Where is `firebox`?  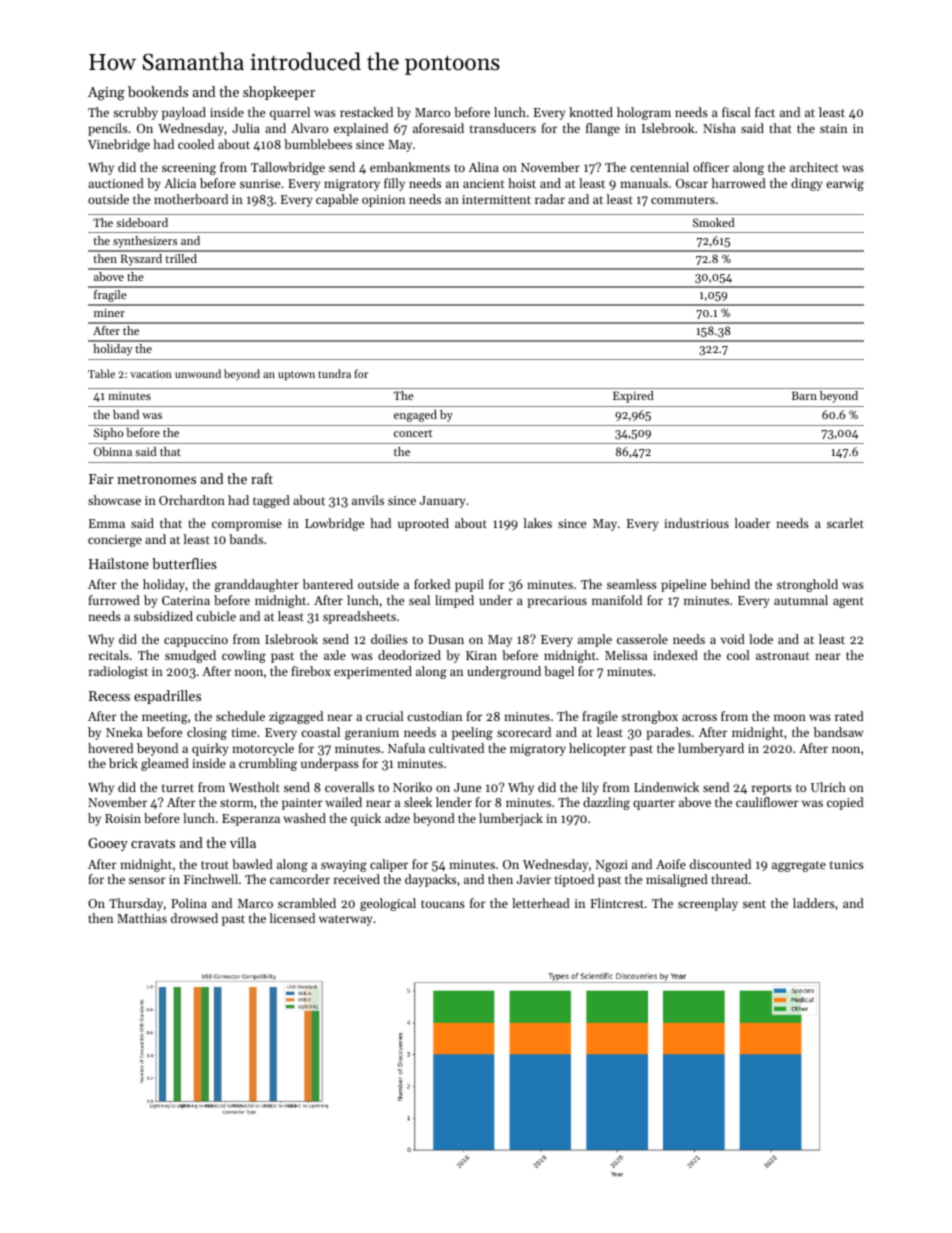
firebox is located at coordinates (311, 671).
